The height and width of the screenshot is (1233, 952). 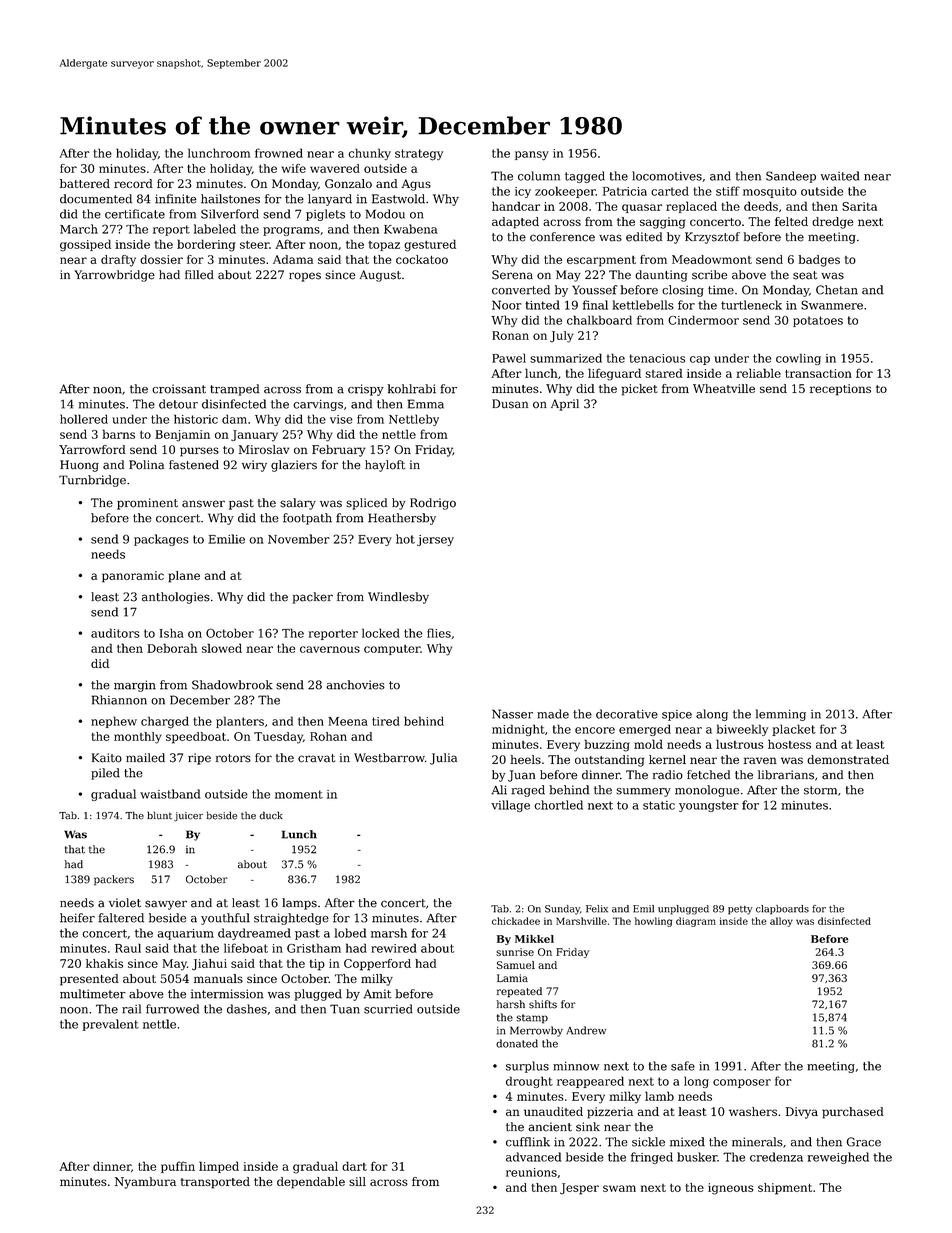 What do you see at coordinates (133, 183) in the screenshot?
I see `record` at bounding box center [133, 183].
